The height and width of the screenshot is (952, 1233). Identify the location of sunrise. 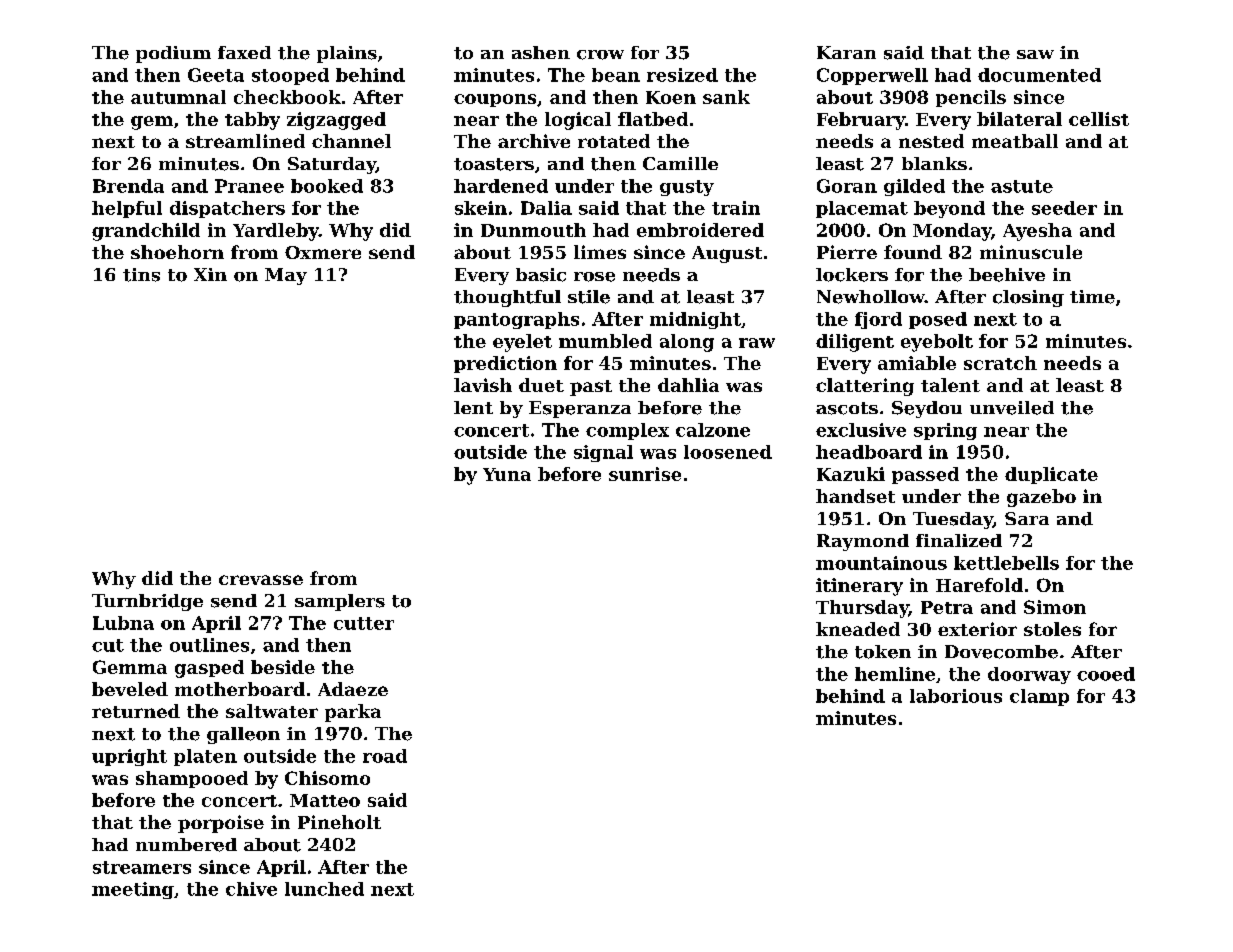
(645, 474).
